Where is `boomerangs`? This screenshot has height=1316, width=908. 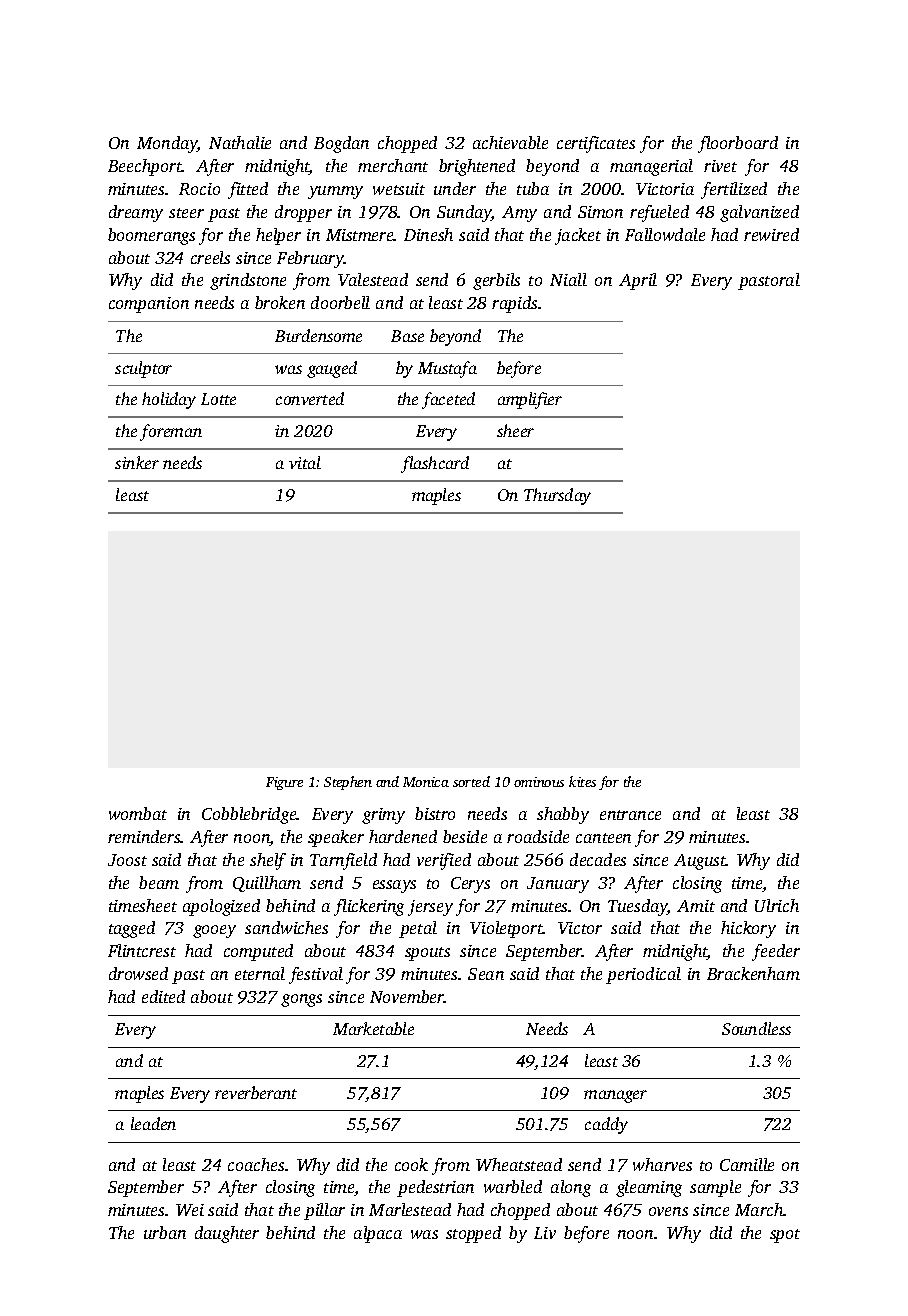
boomerangs is located at coordinates (151, 236).
